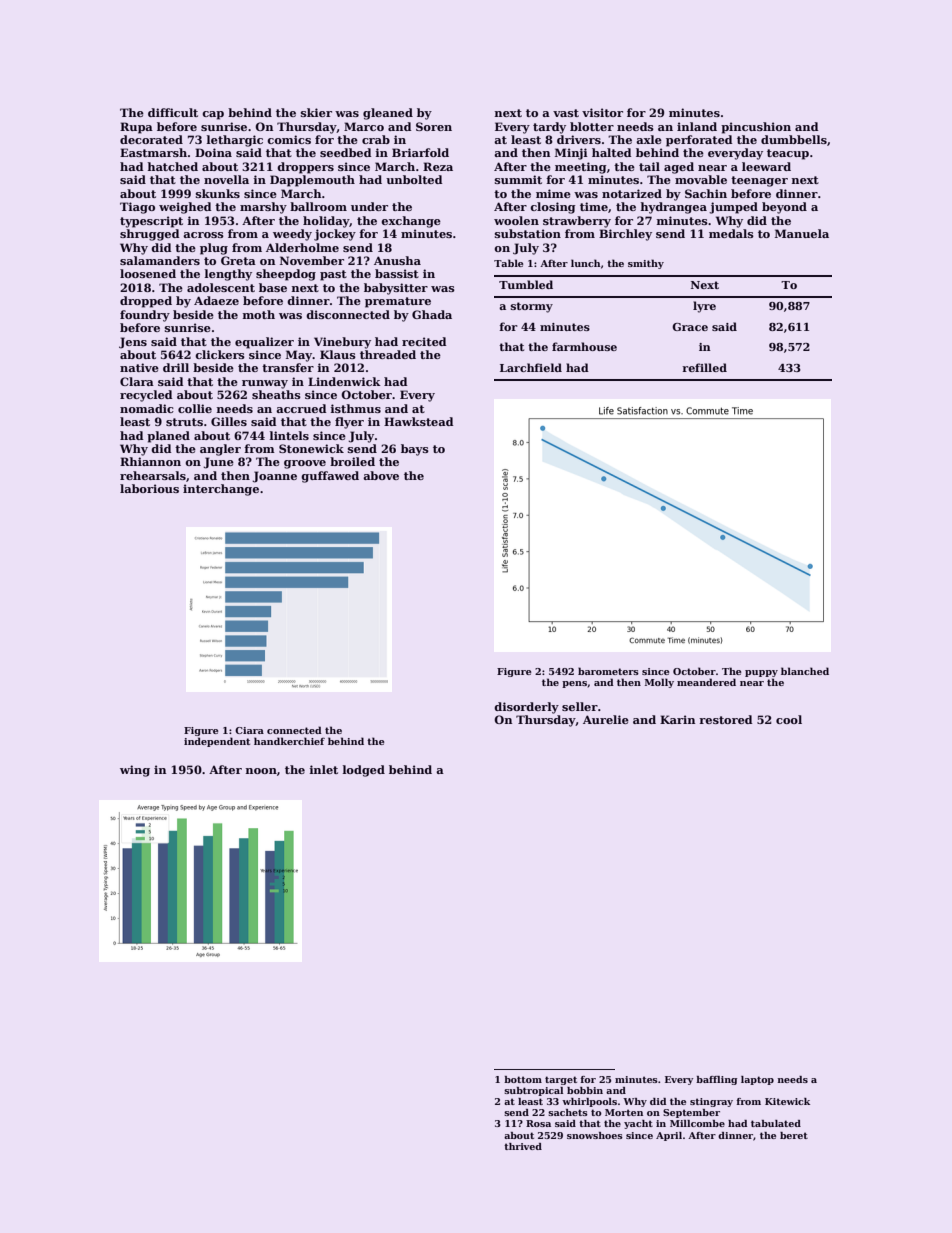 The image size is (952, 1233). What do you see at coordinates (523, 1146) in the screenshot?
I see `thrived` at bounding box center [523, 1146].
